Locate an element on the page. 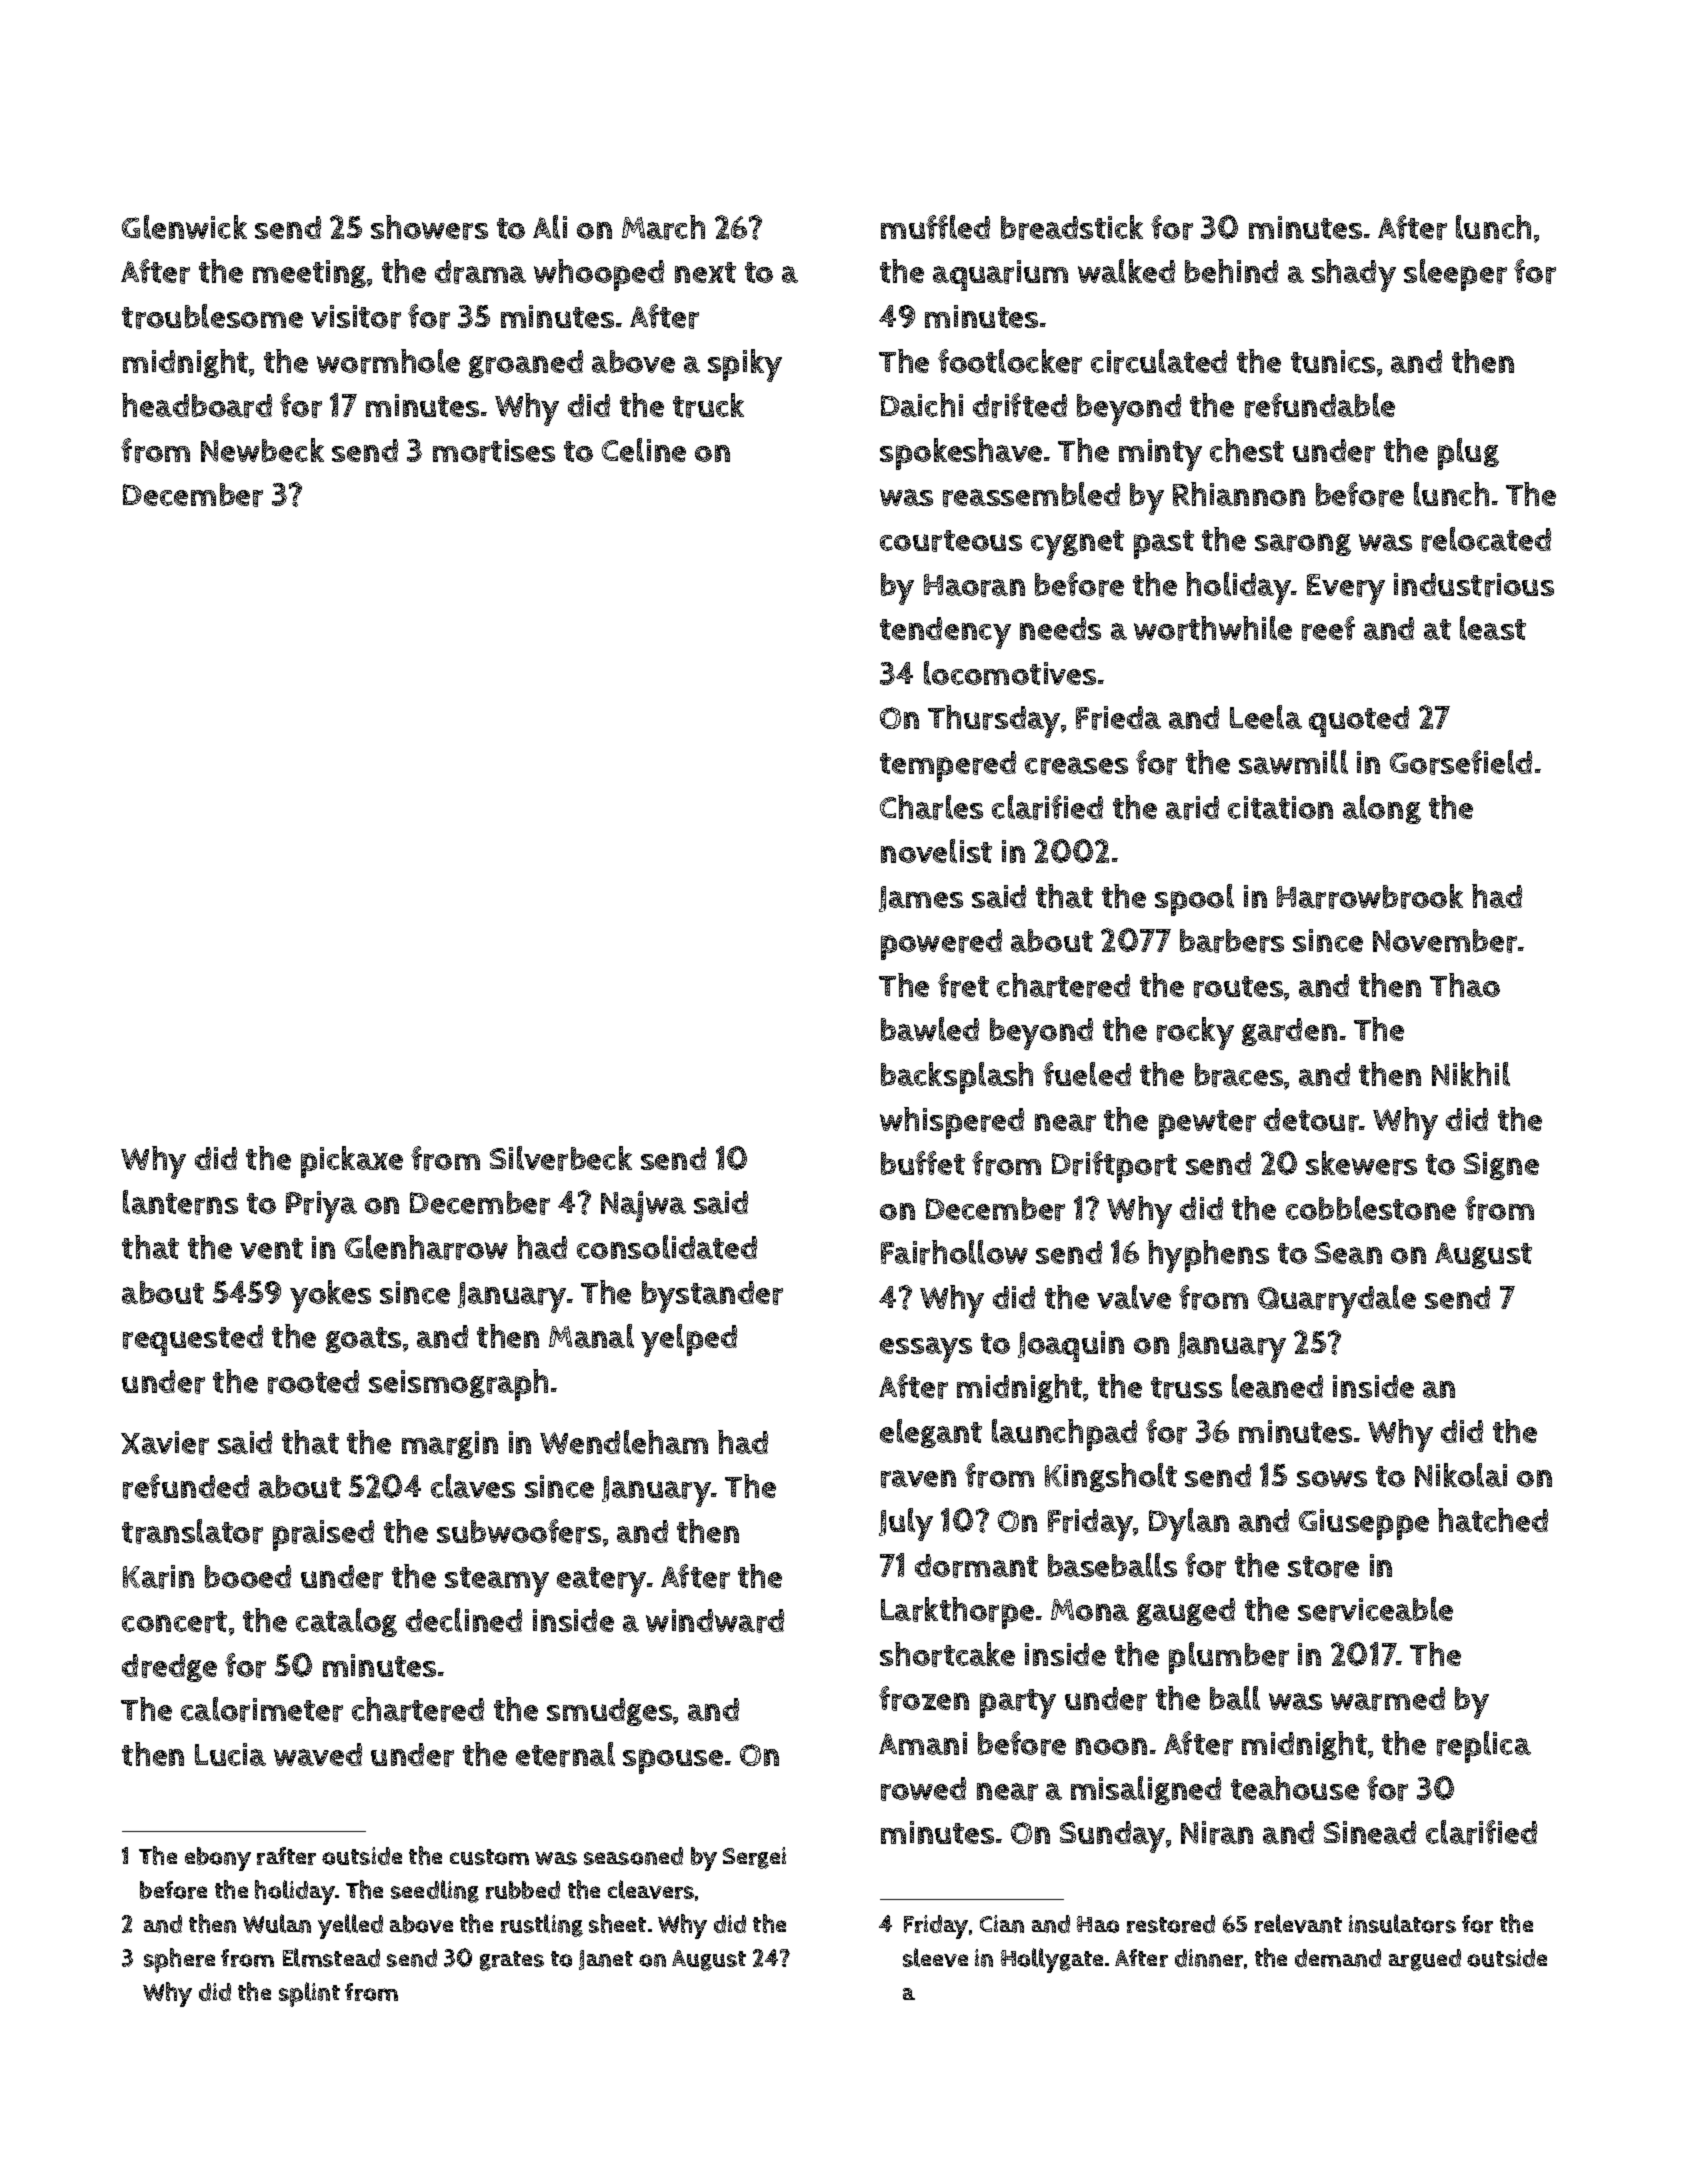 The width and height of the document is (1683, 2178). splint is located at coordinates (309, 1994).
